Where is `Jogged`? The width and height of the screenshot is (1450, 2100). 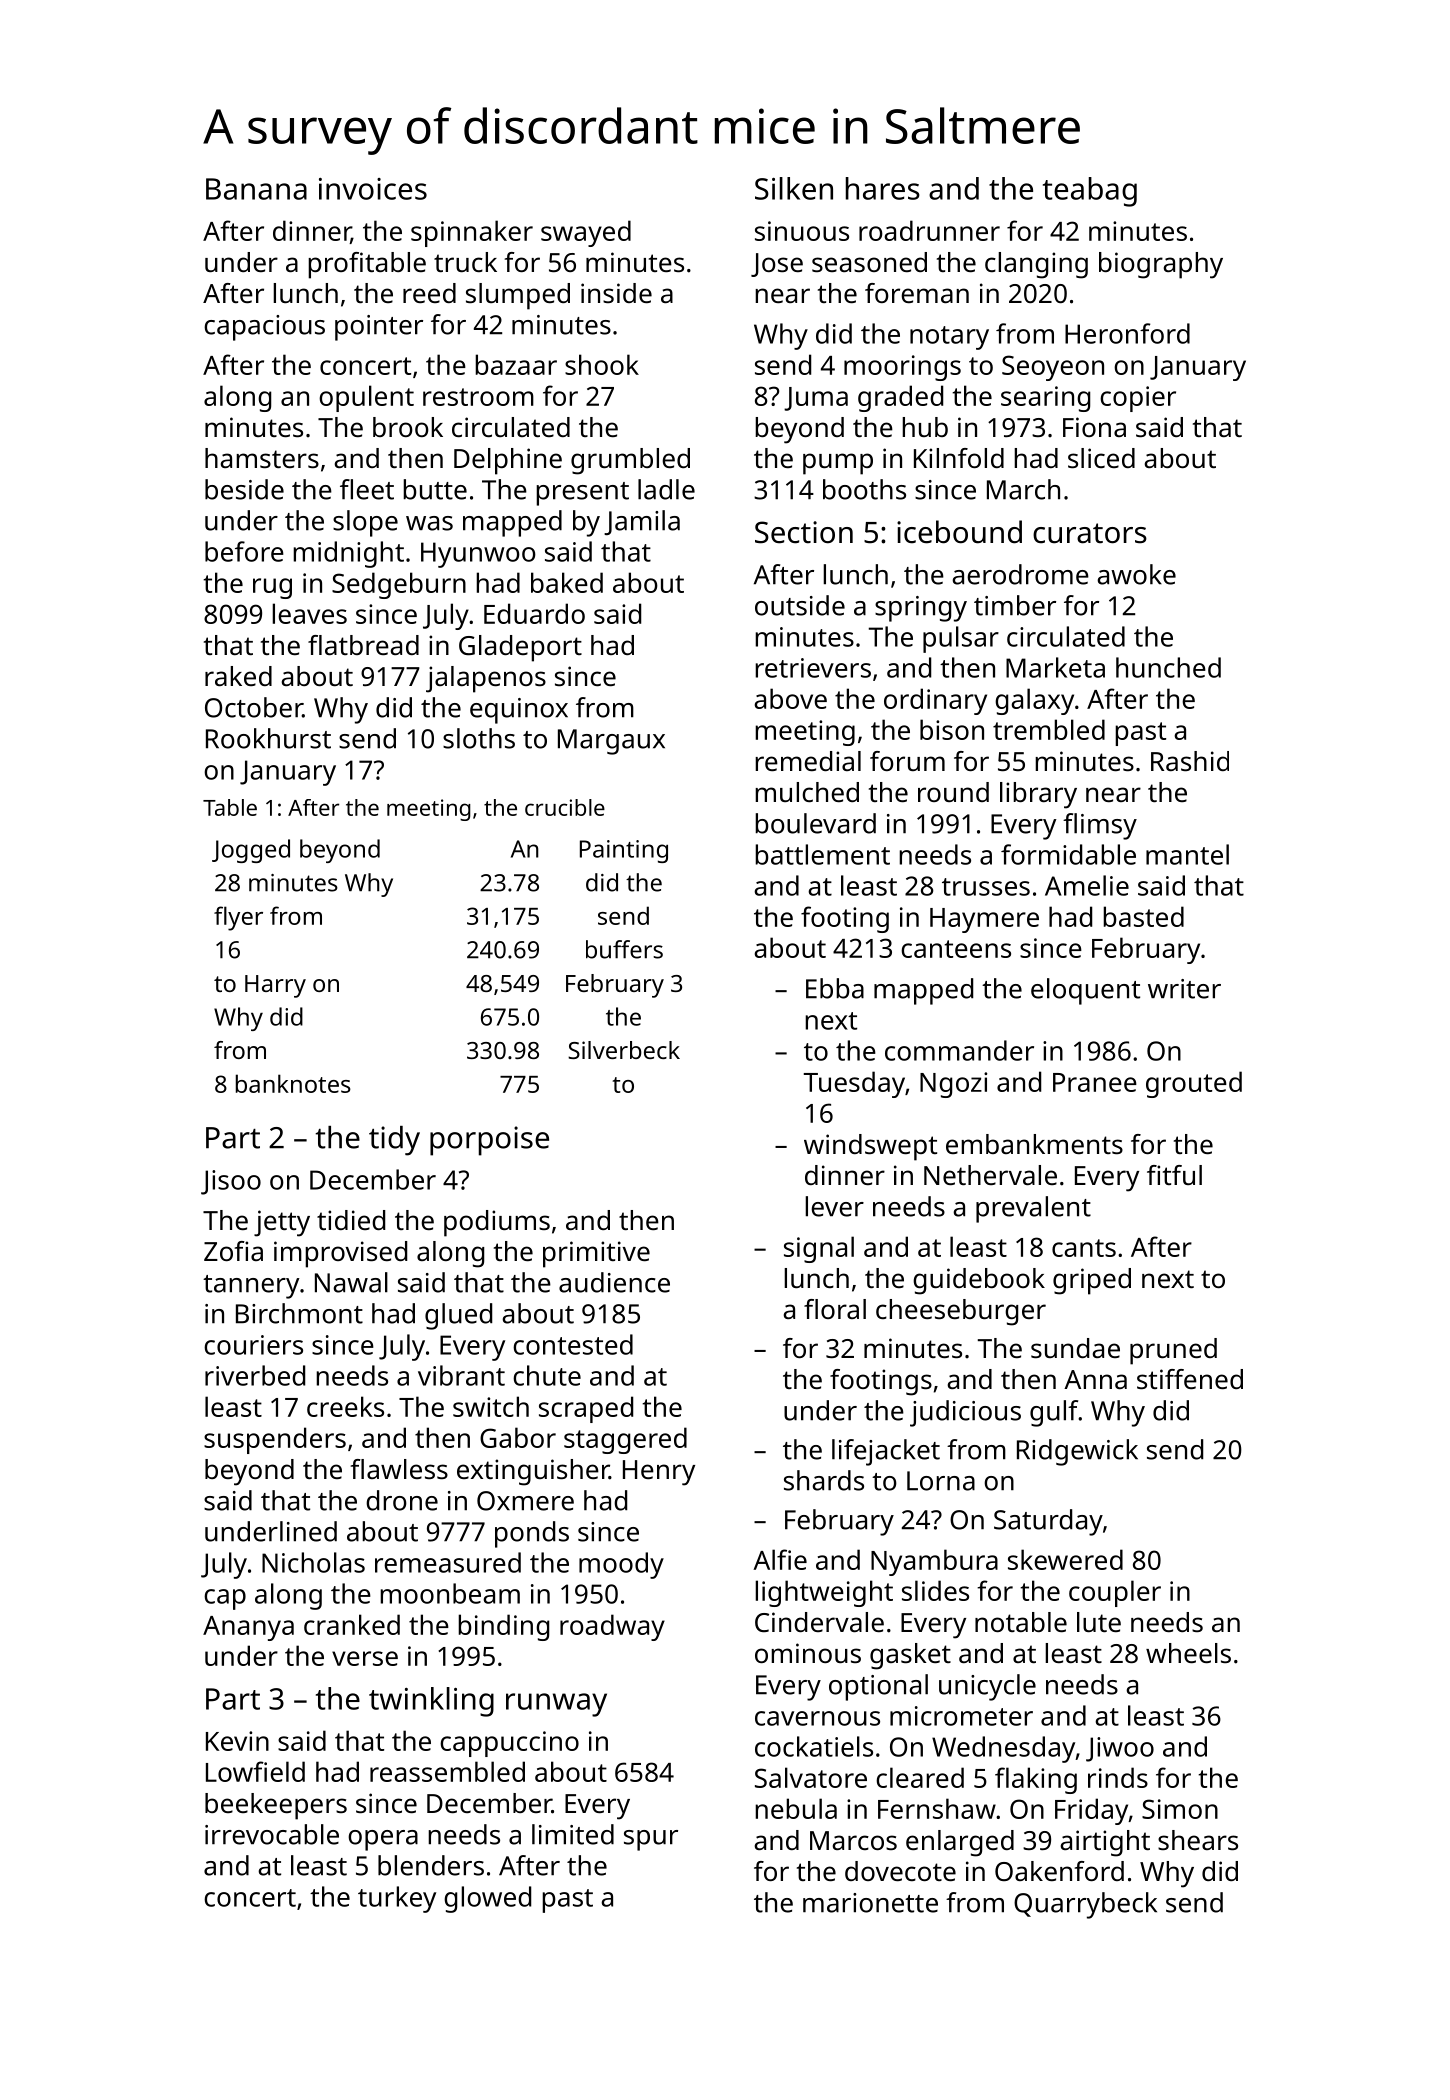 Jogged is located at coordinates (251, 851).
